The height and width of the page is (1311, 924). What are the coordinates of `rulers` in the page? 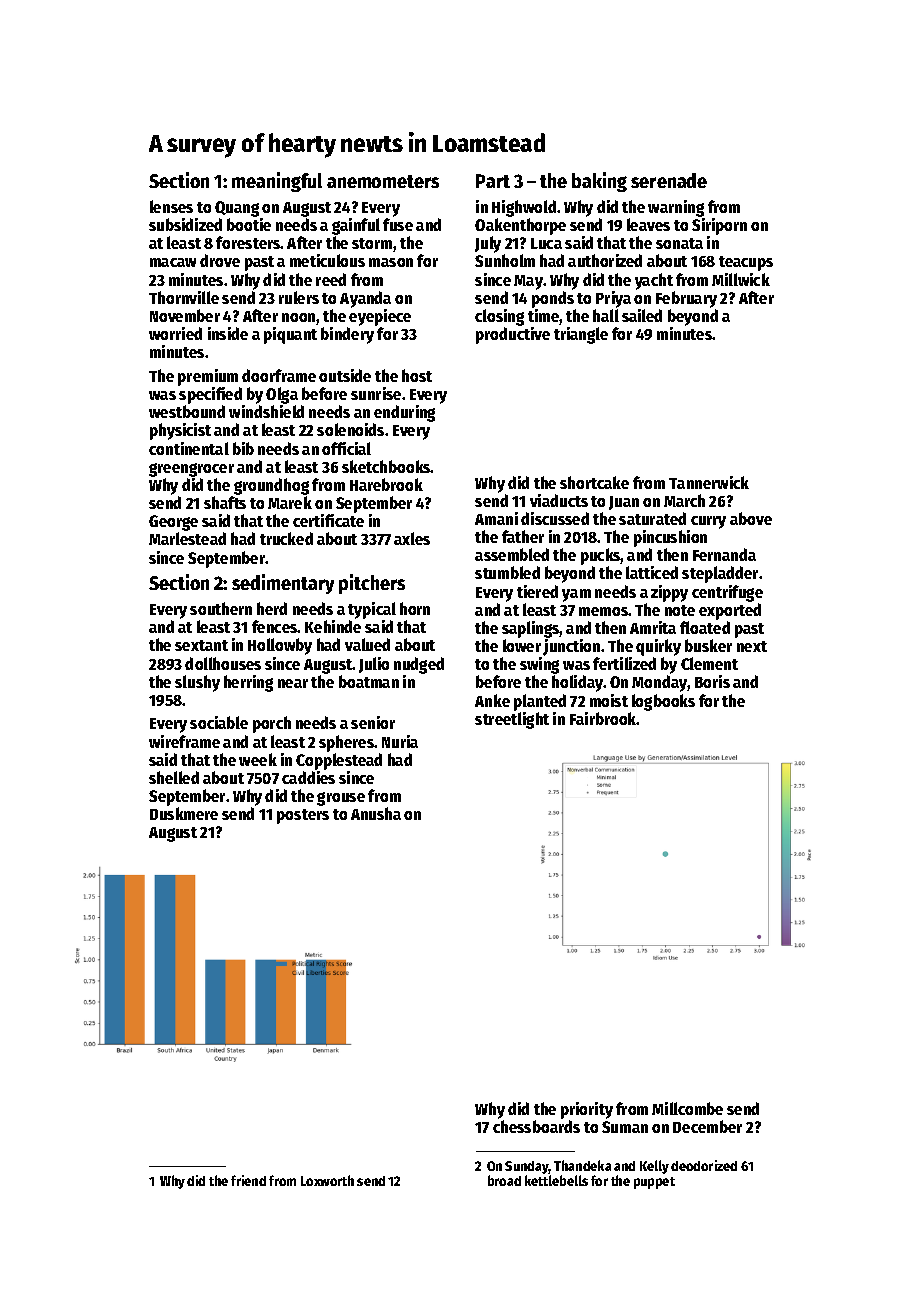 It's located at (299, 297).
